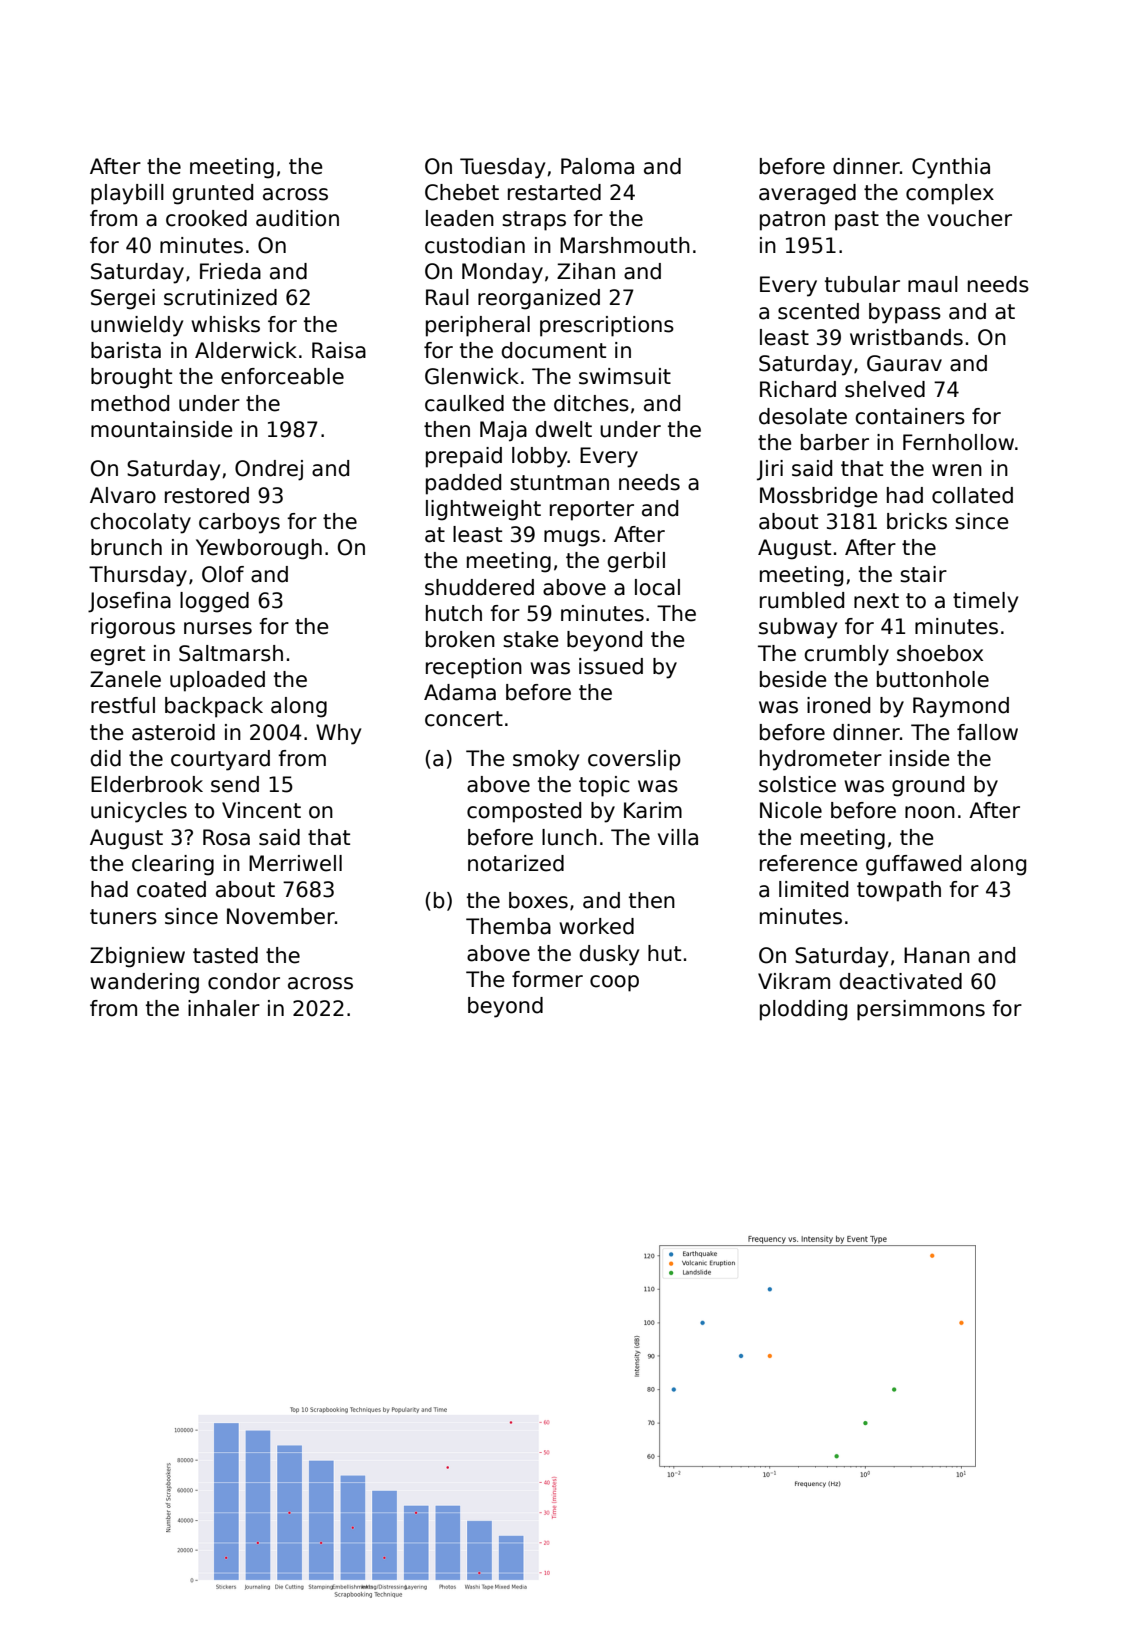 This page has width=1127, height=1632. I want to click on voucher, so click(969, 218).
